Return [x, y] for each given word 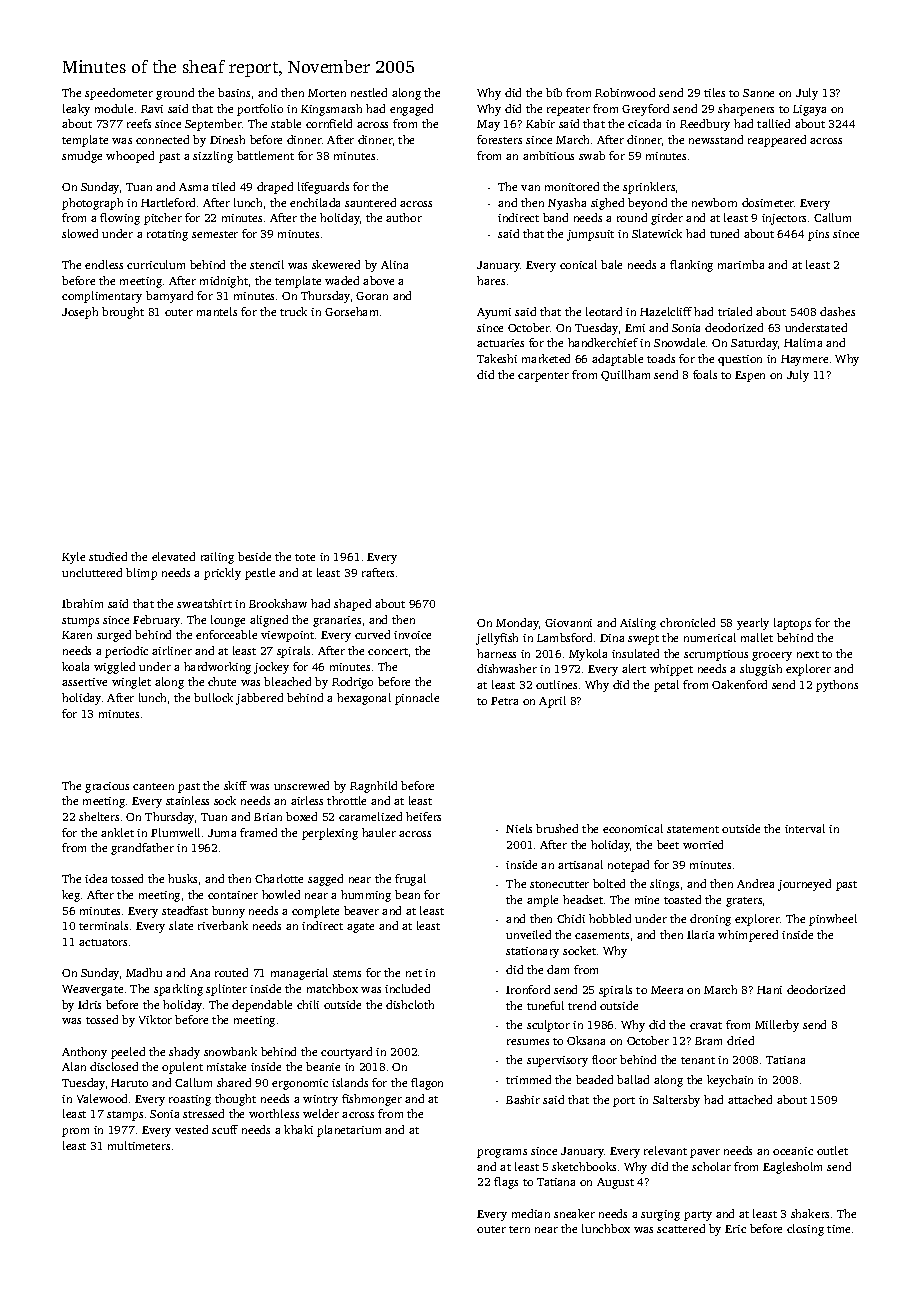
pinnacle [417, 699]
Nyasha [567, 204]
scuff [225, 1129]
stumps [80, 622]
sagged [325, 880]
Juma [222, 833]
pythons [837, 686]
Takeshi [497, 358]
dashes [837, 311]
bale [611, 264]
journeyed [804, 885]
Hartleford [168, 202]
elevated [173, 556]
